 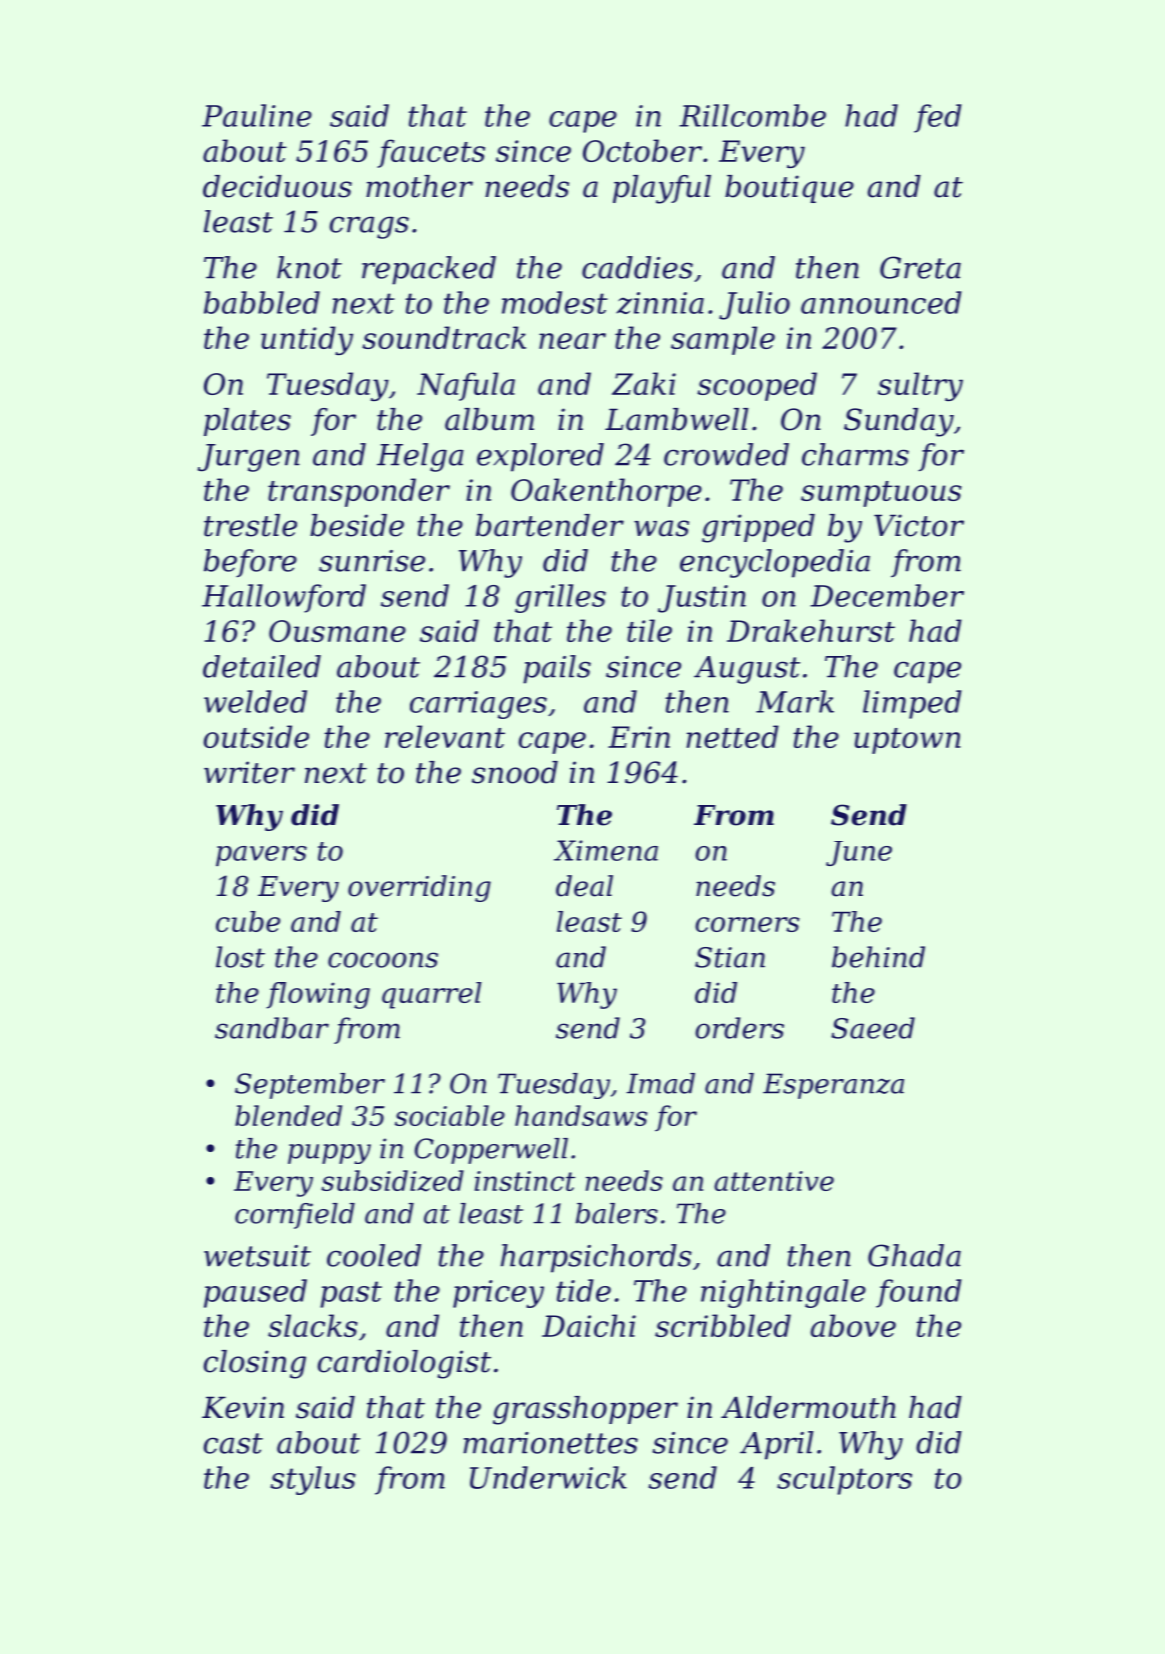 I want to click on behind, so click(x=878, y=957).
